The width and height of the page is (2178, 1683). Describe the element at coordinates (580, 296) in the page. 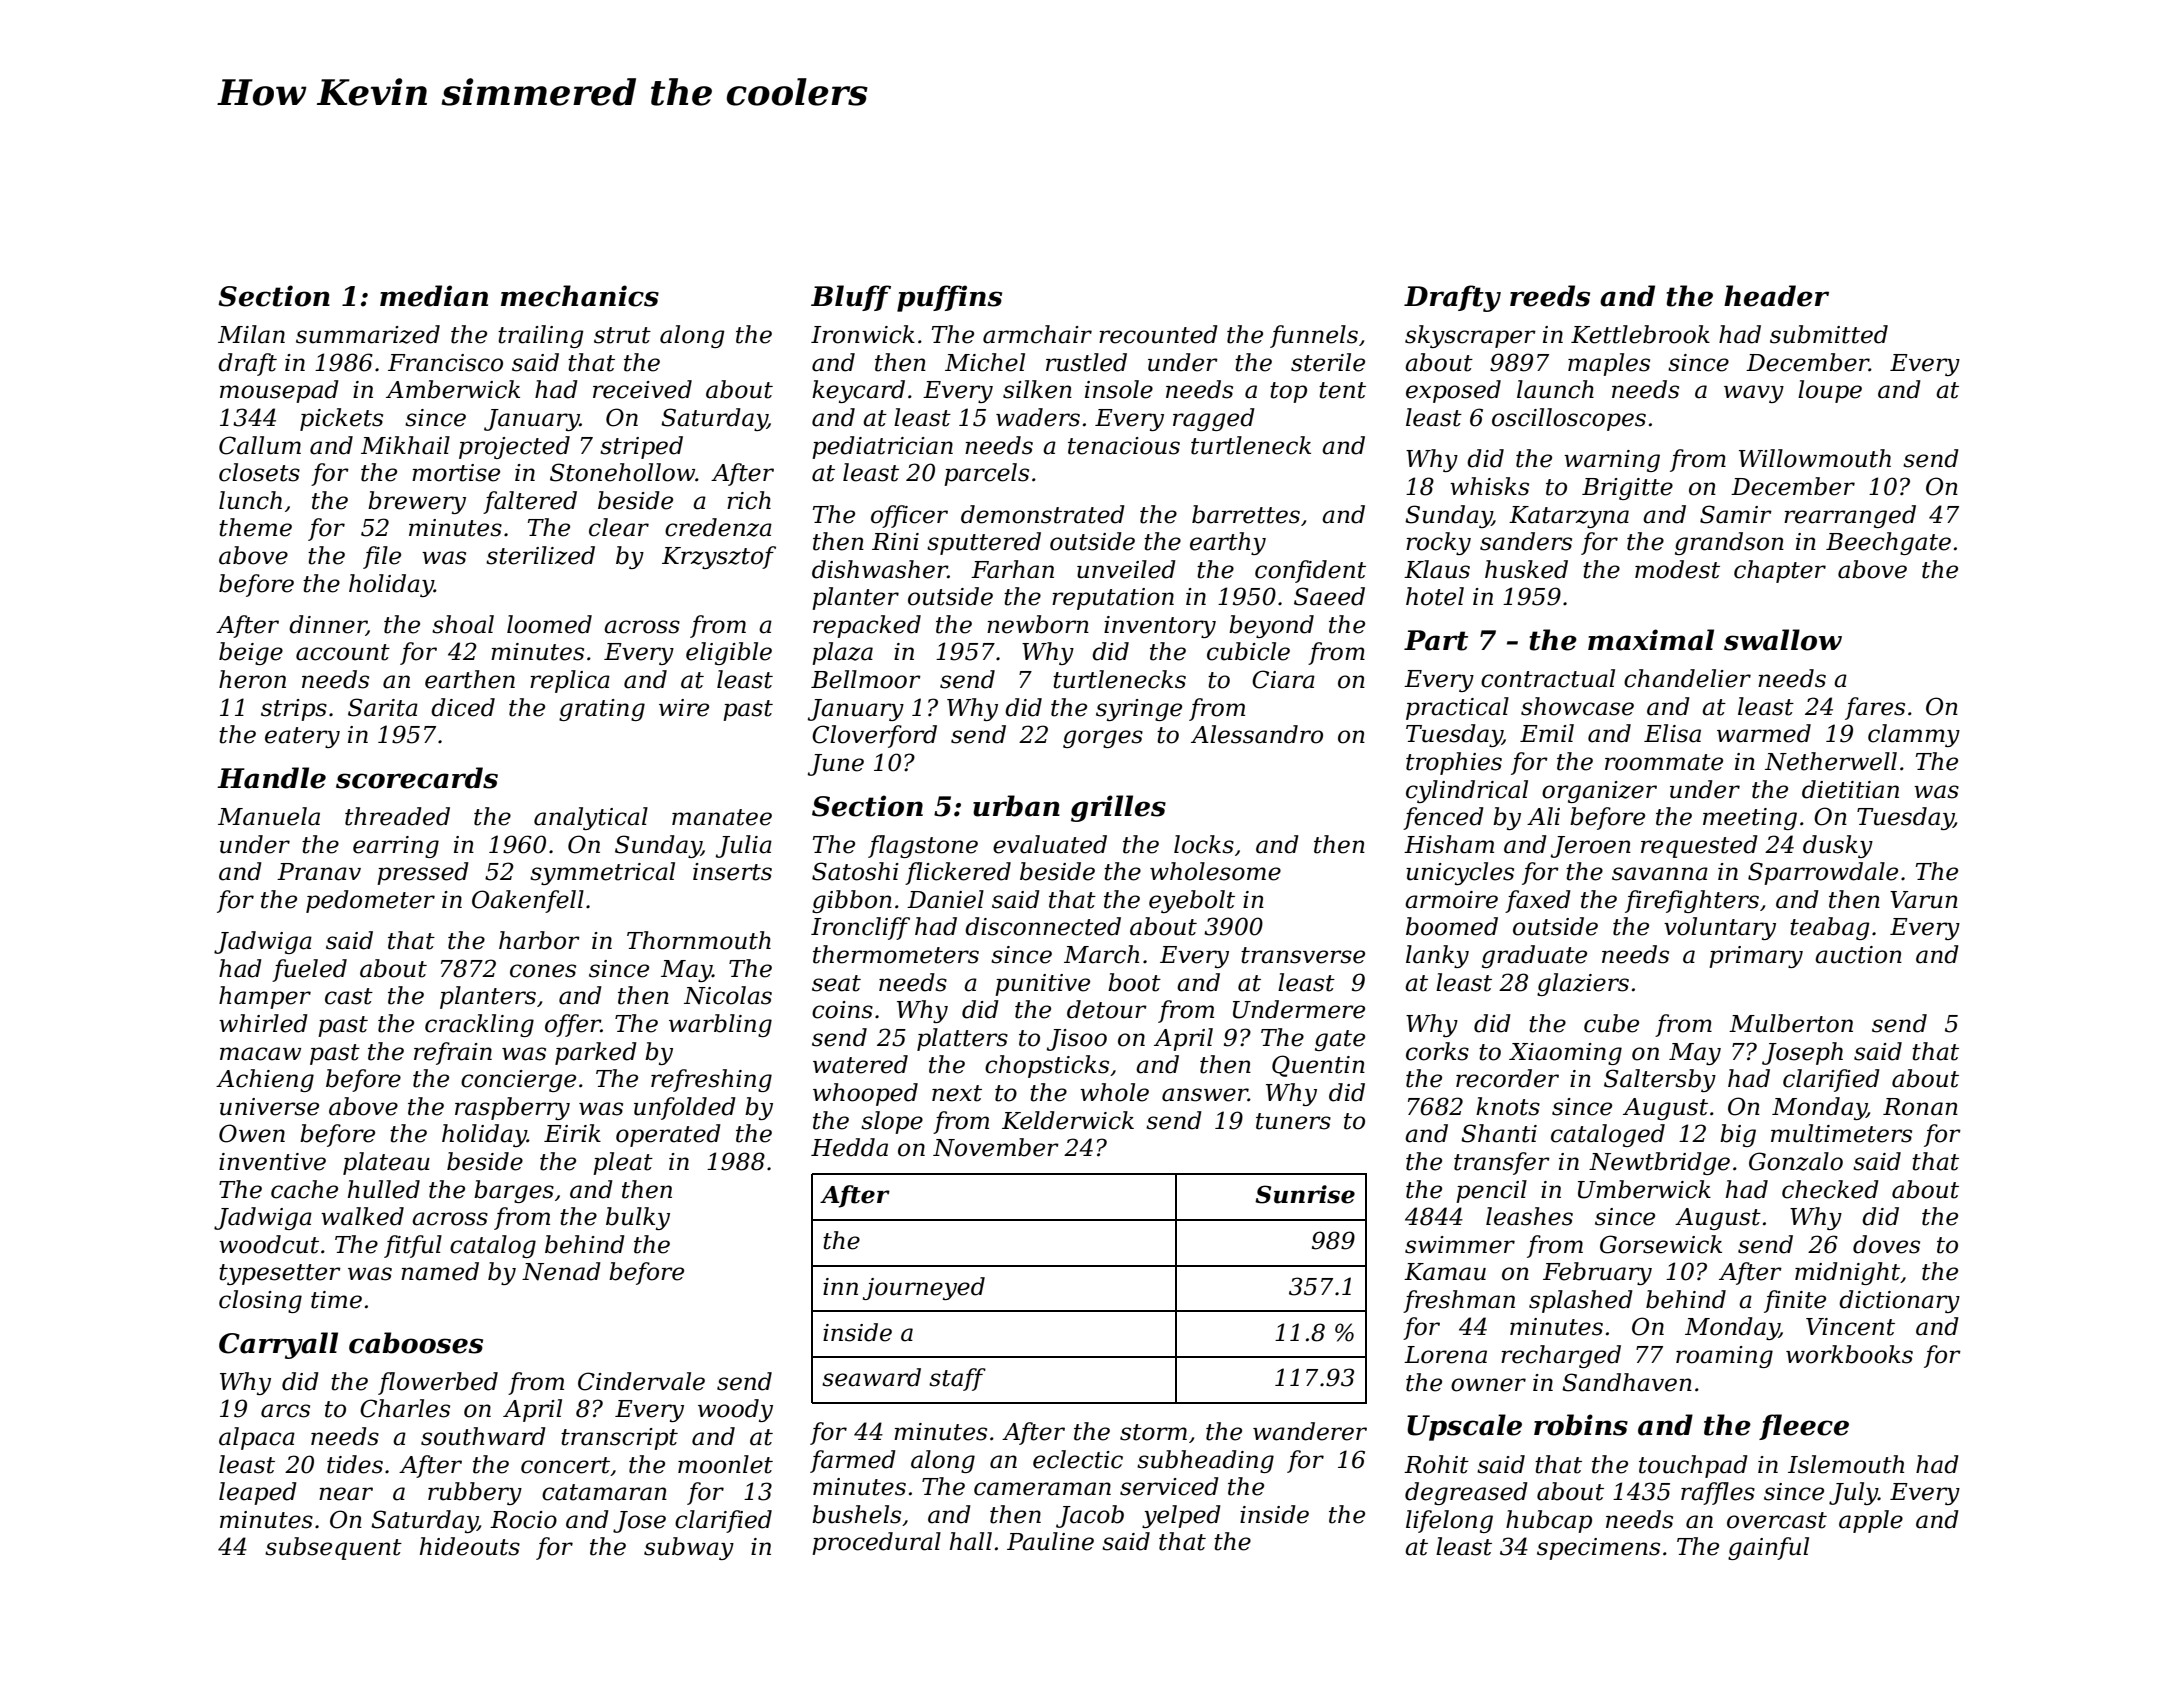

I see `mechanics` at that location.
